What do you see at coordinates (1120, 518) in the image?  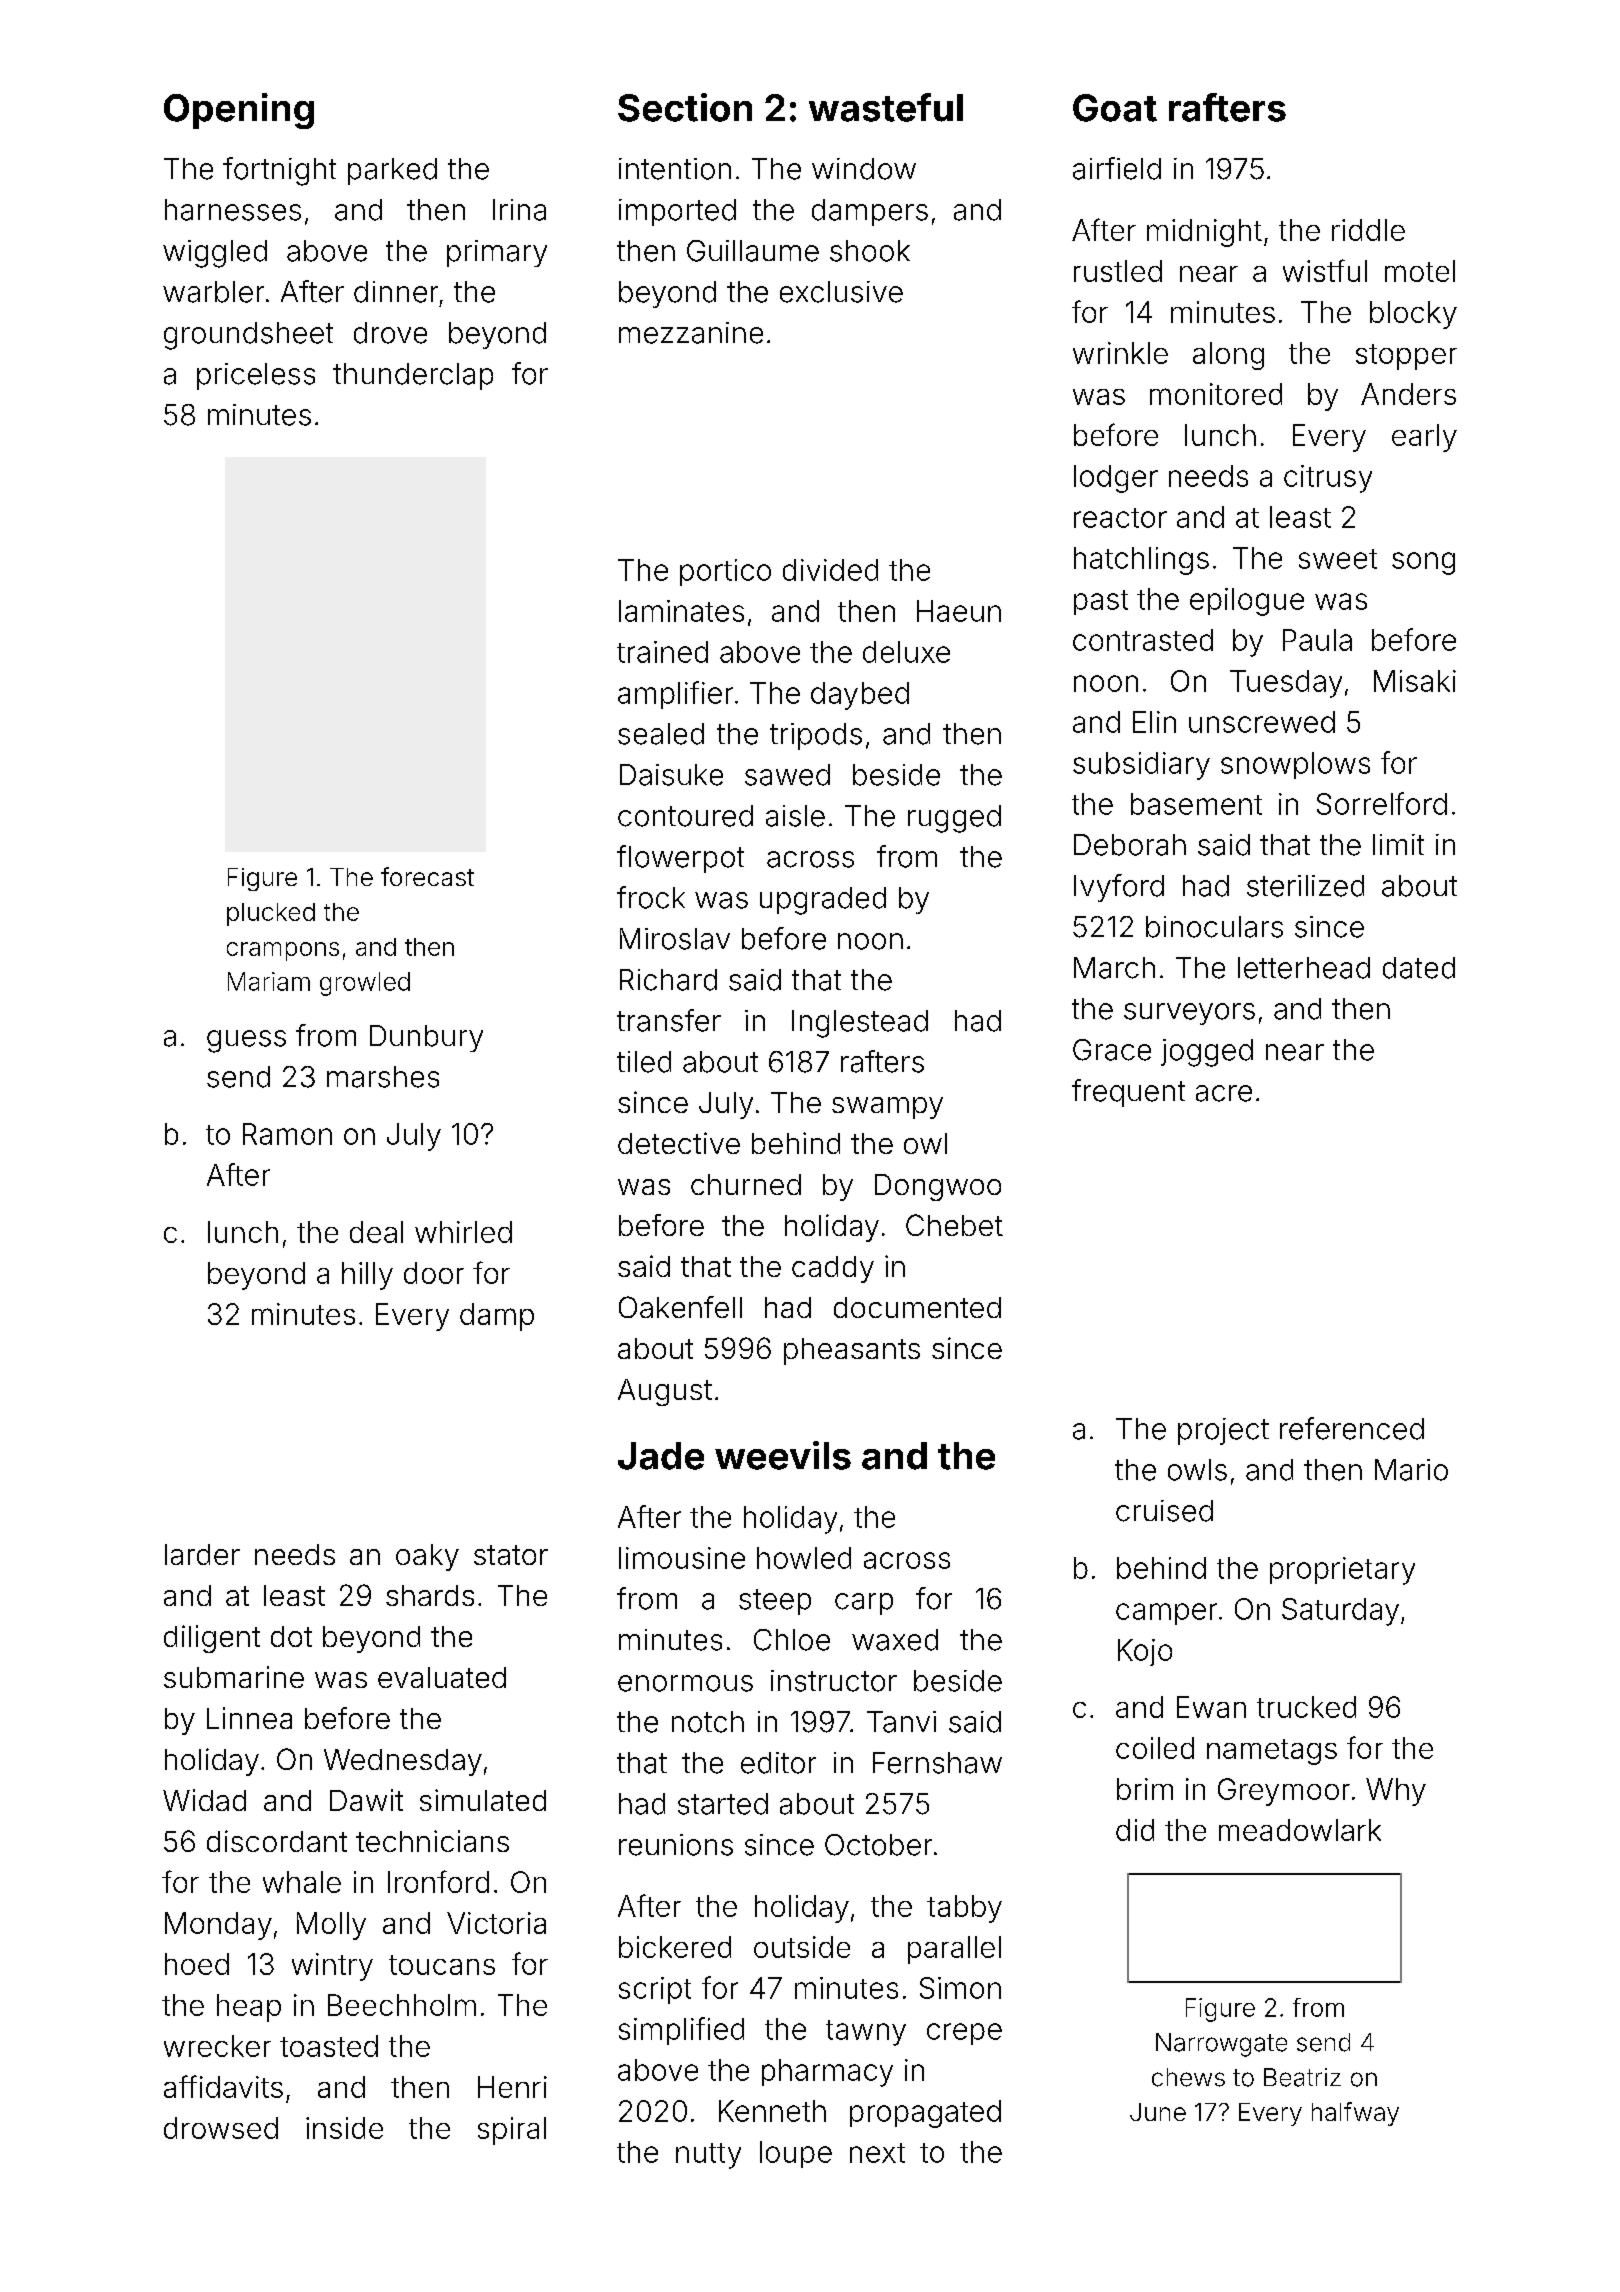 I see `reactor` at bounding box center [1120, 518].
